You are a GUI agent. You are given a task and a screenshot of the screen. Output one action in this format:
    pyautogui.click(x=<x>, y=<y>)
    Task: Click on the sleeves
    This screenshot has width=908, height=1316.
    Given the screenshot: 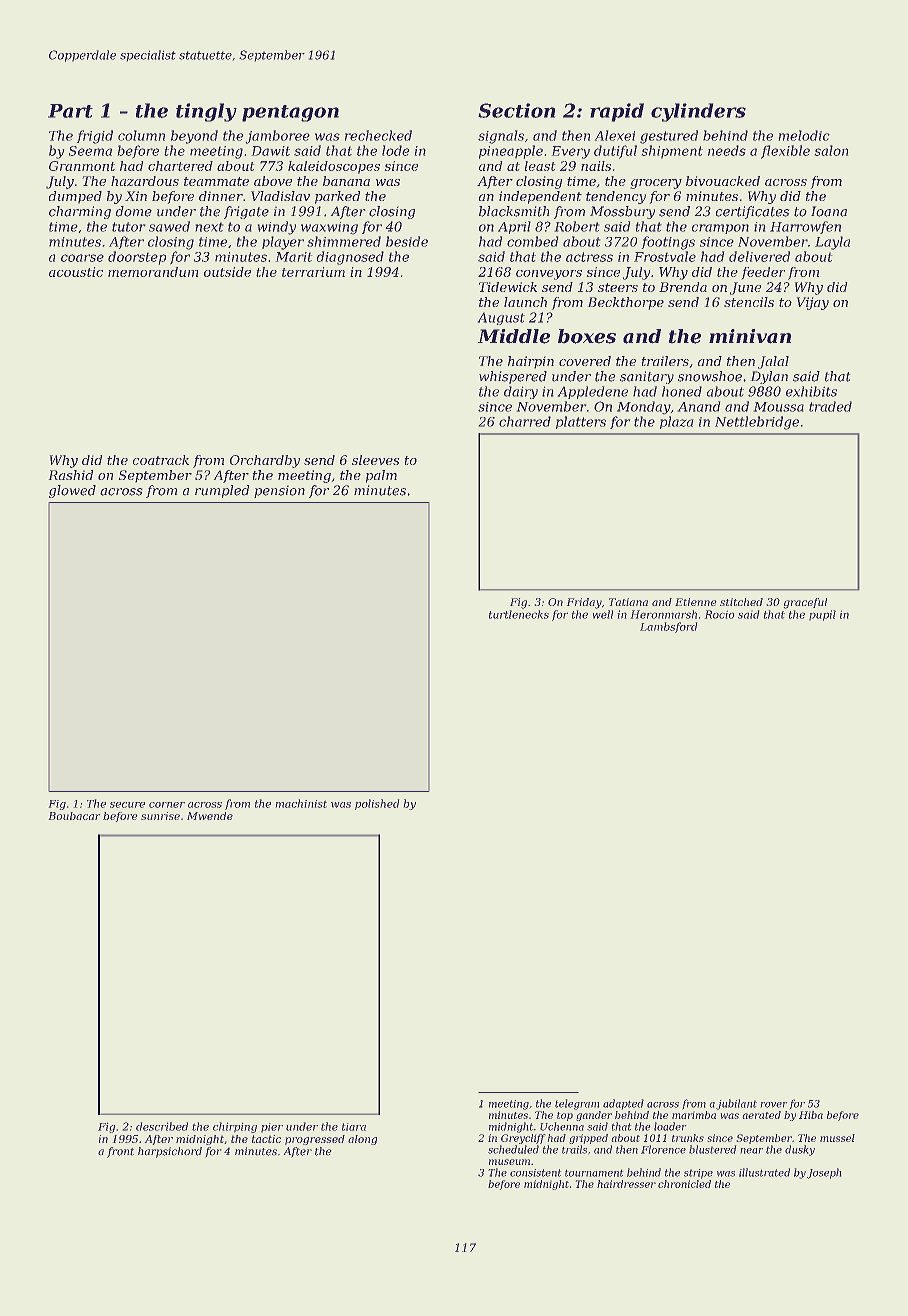 What is the action you would take?
    pyautogui.click(x=376, y=460)
